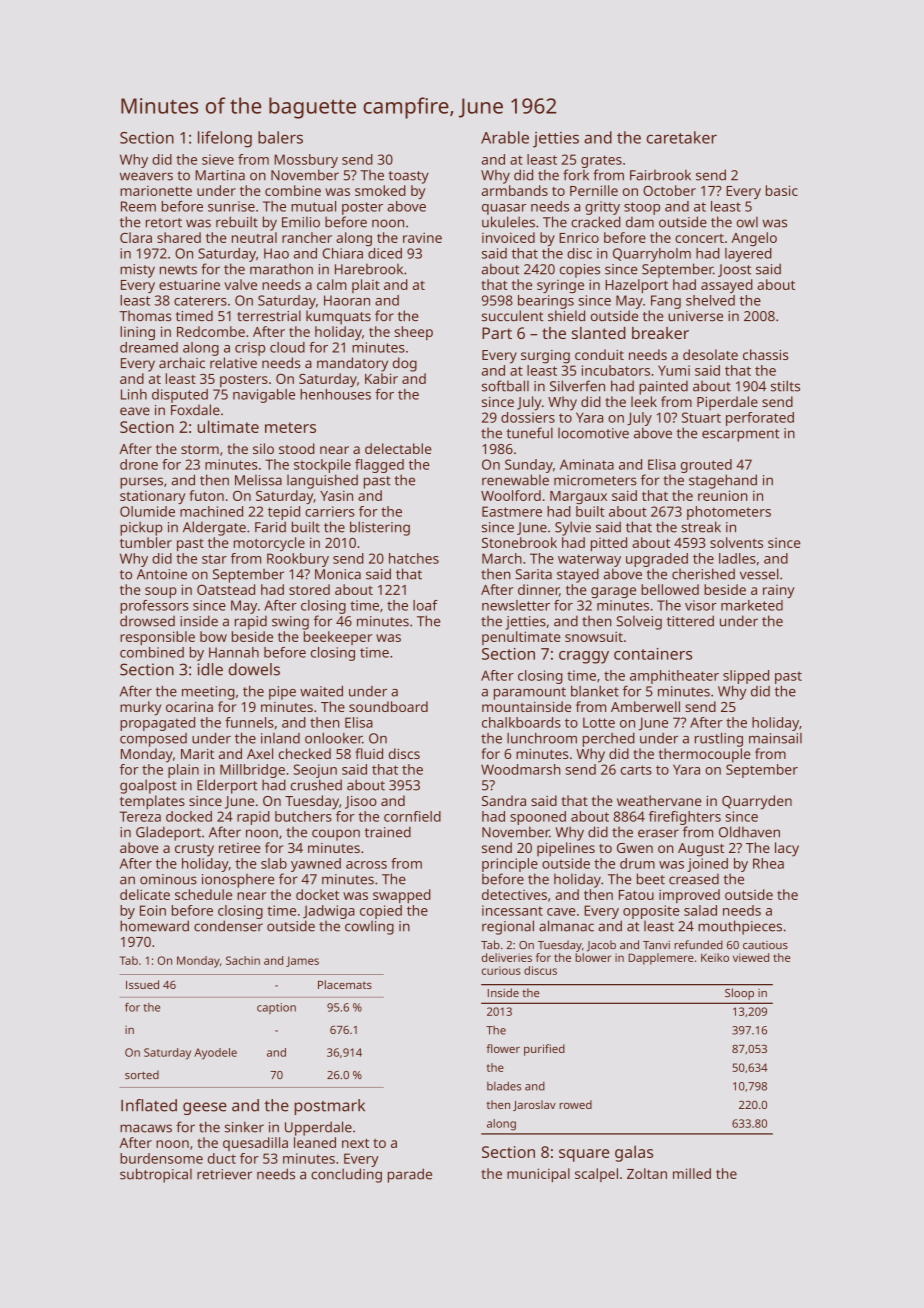 The height and width of the document is (1308, 924). Describe the element at coordinates (782, 190) in the document. I see `basic` at that location.
